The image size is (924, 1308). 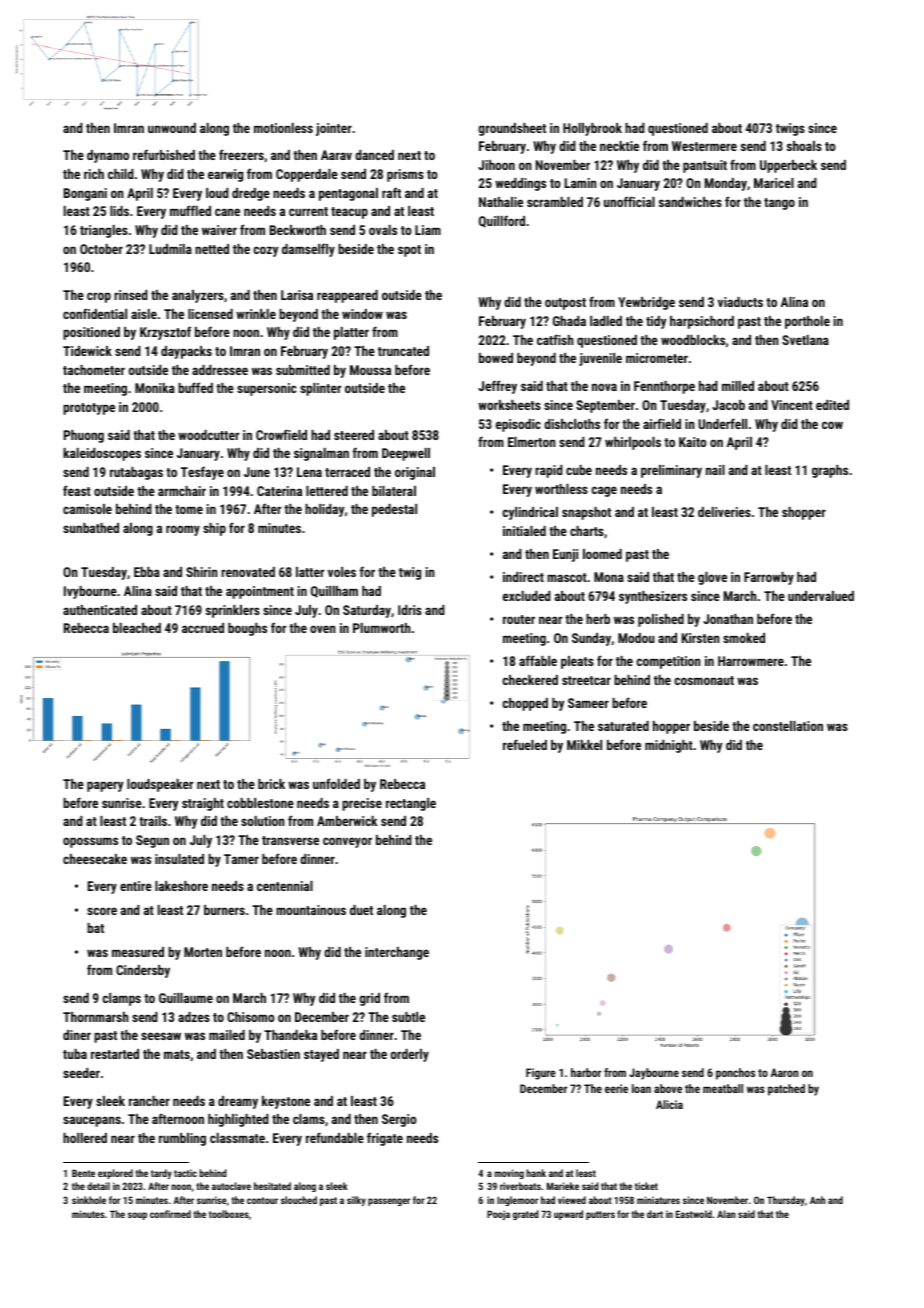 What do you see at coordinates (336, 155) in the page?
I see `Aarav` at bounding box center [336, 155].
